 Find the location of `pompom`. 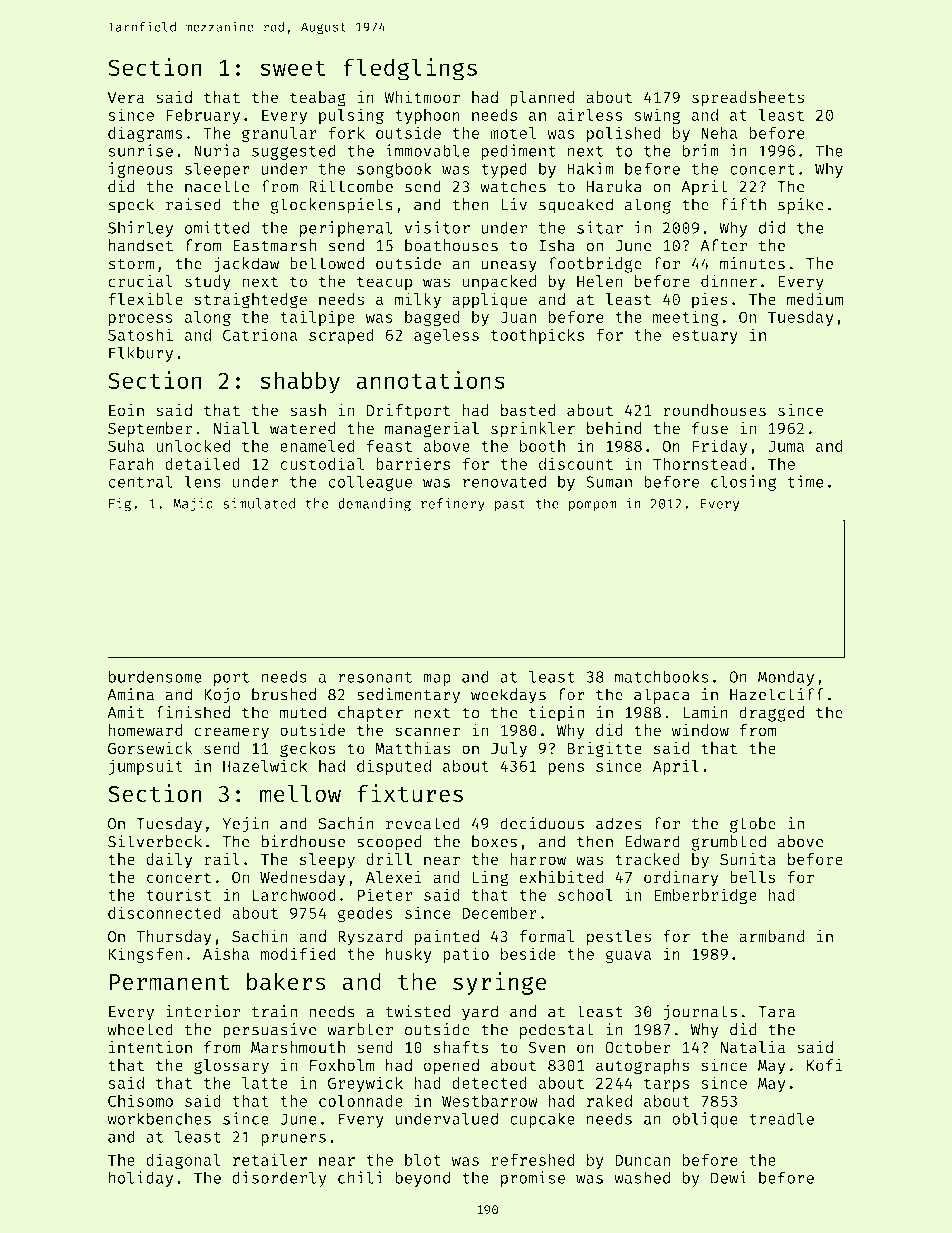

pompom is located at coordinates (593, 506).
